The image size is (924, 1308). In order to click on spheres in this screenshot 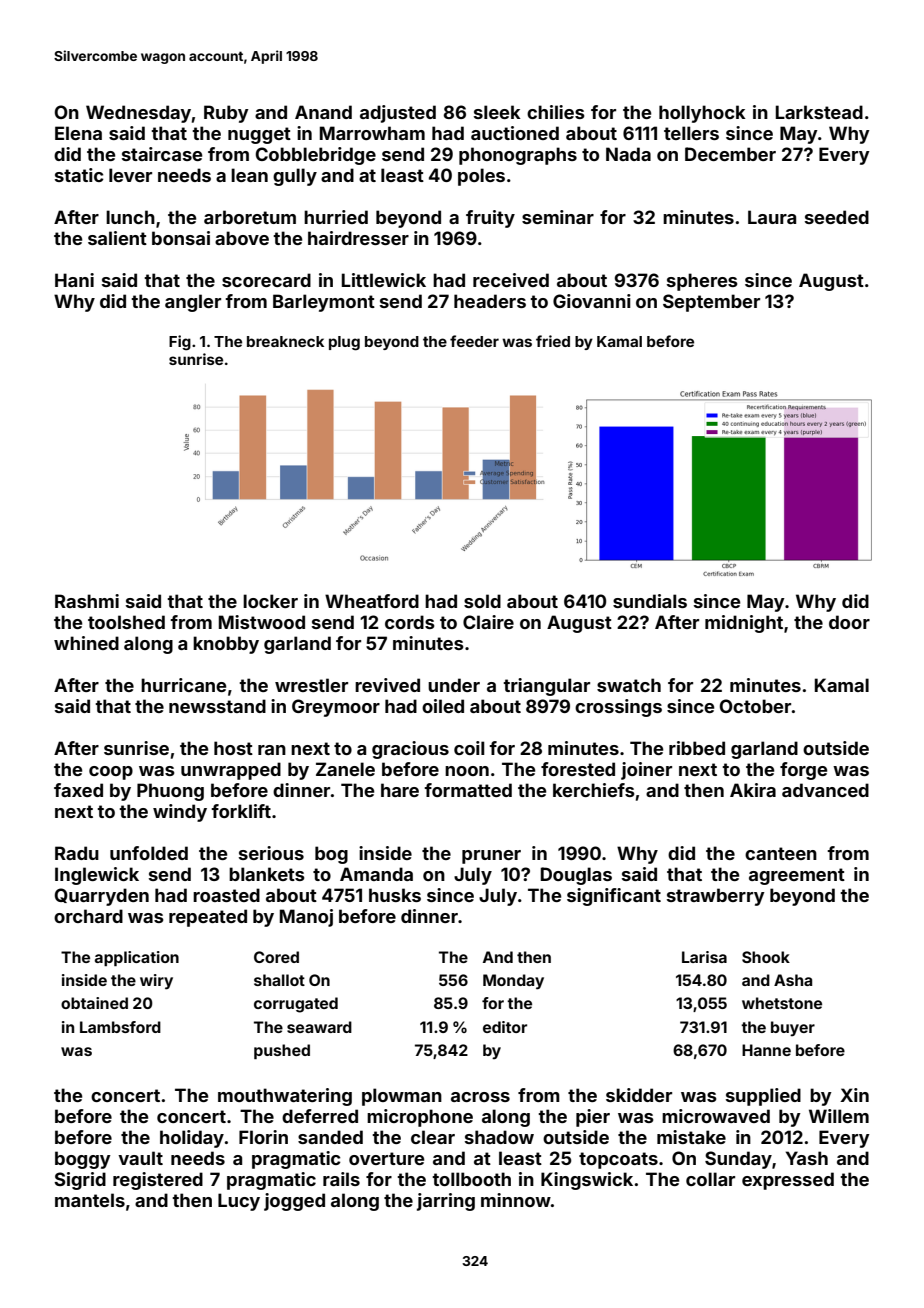, I will do `click(702, 282)`.
